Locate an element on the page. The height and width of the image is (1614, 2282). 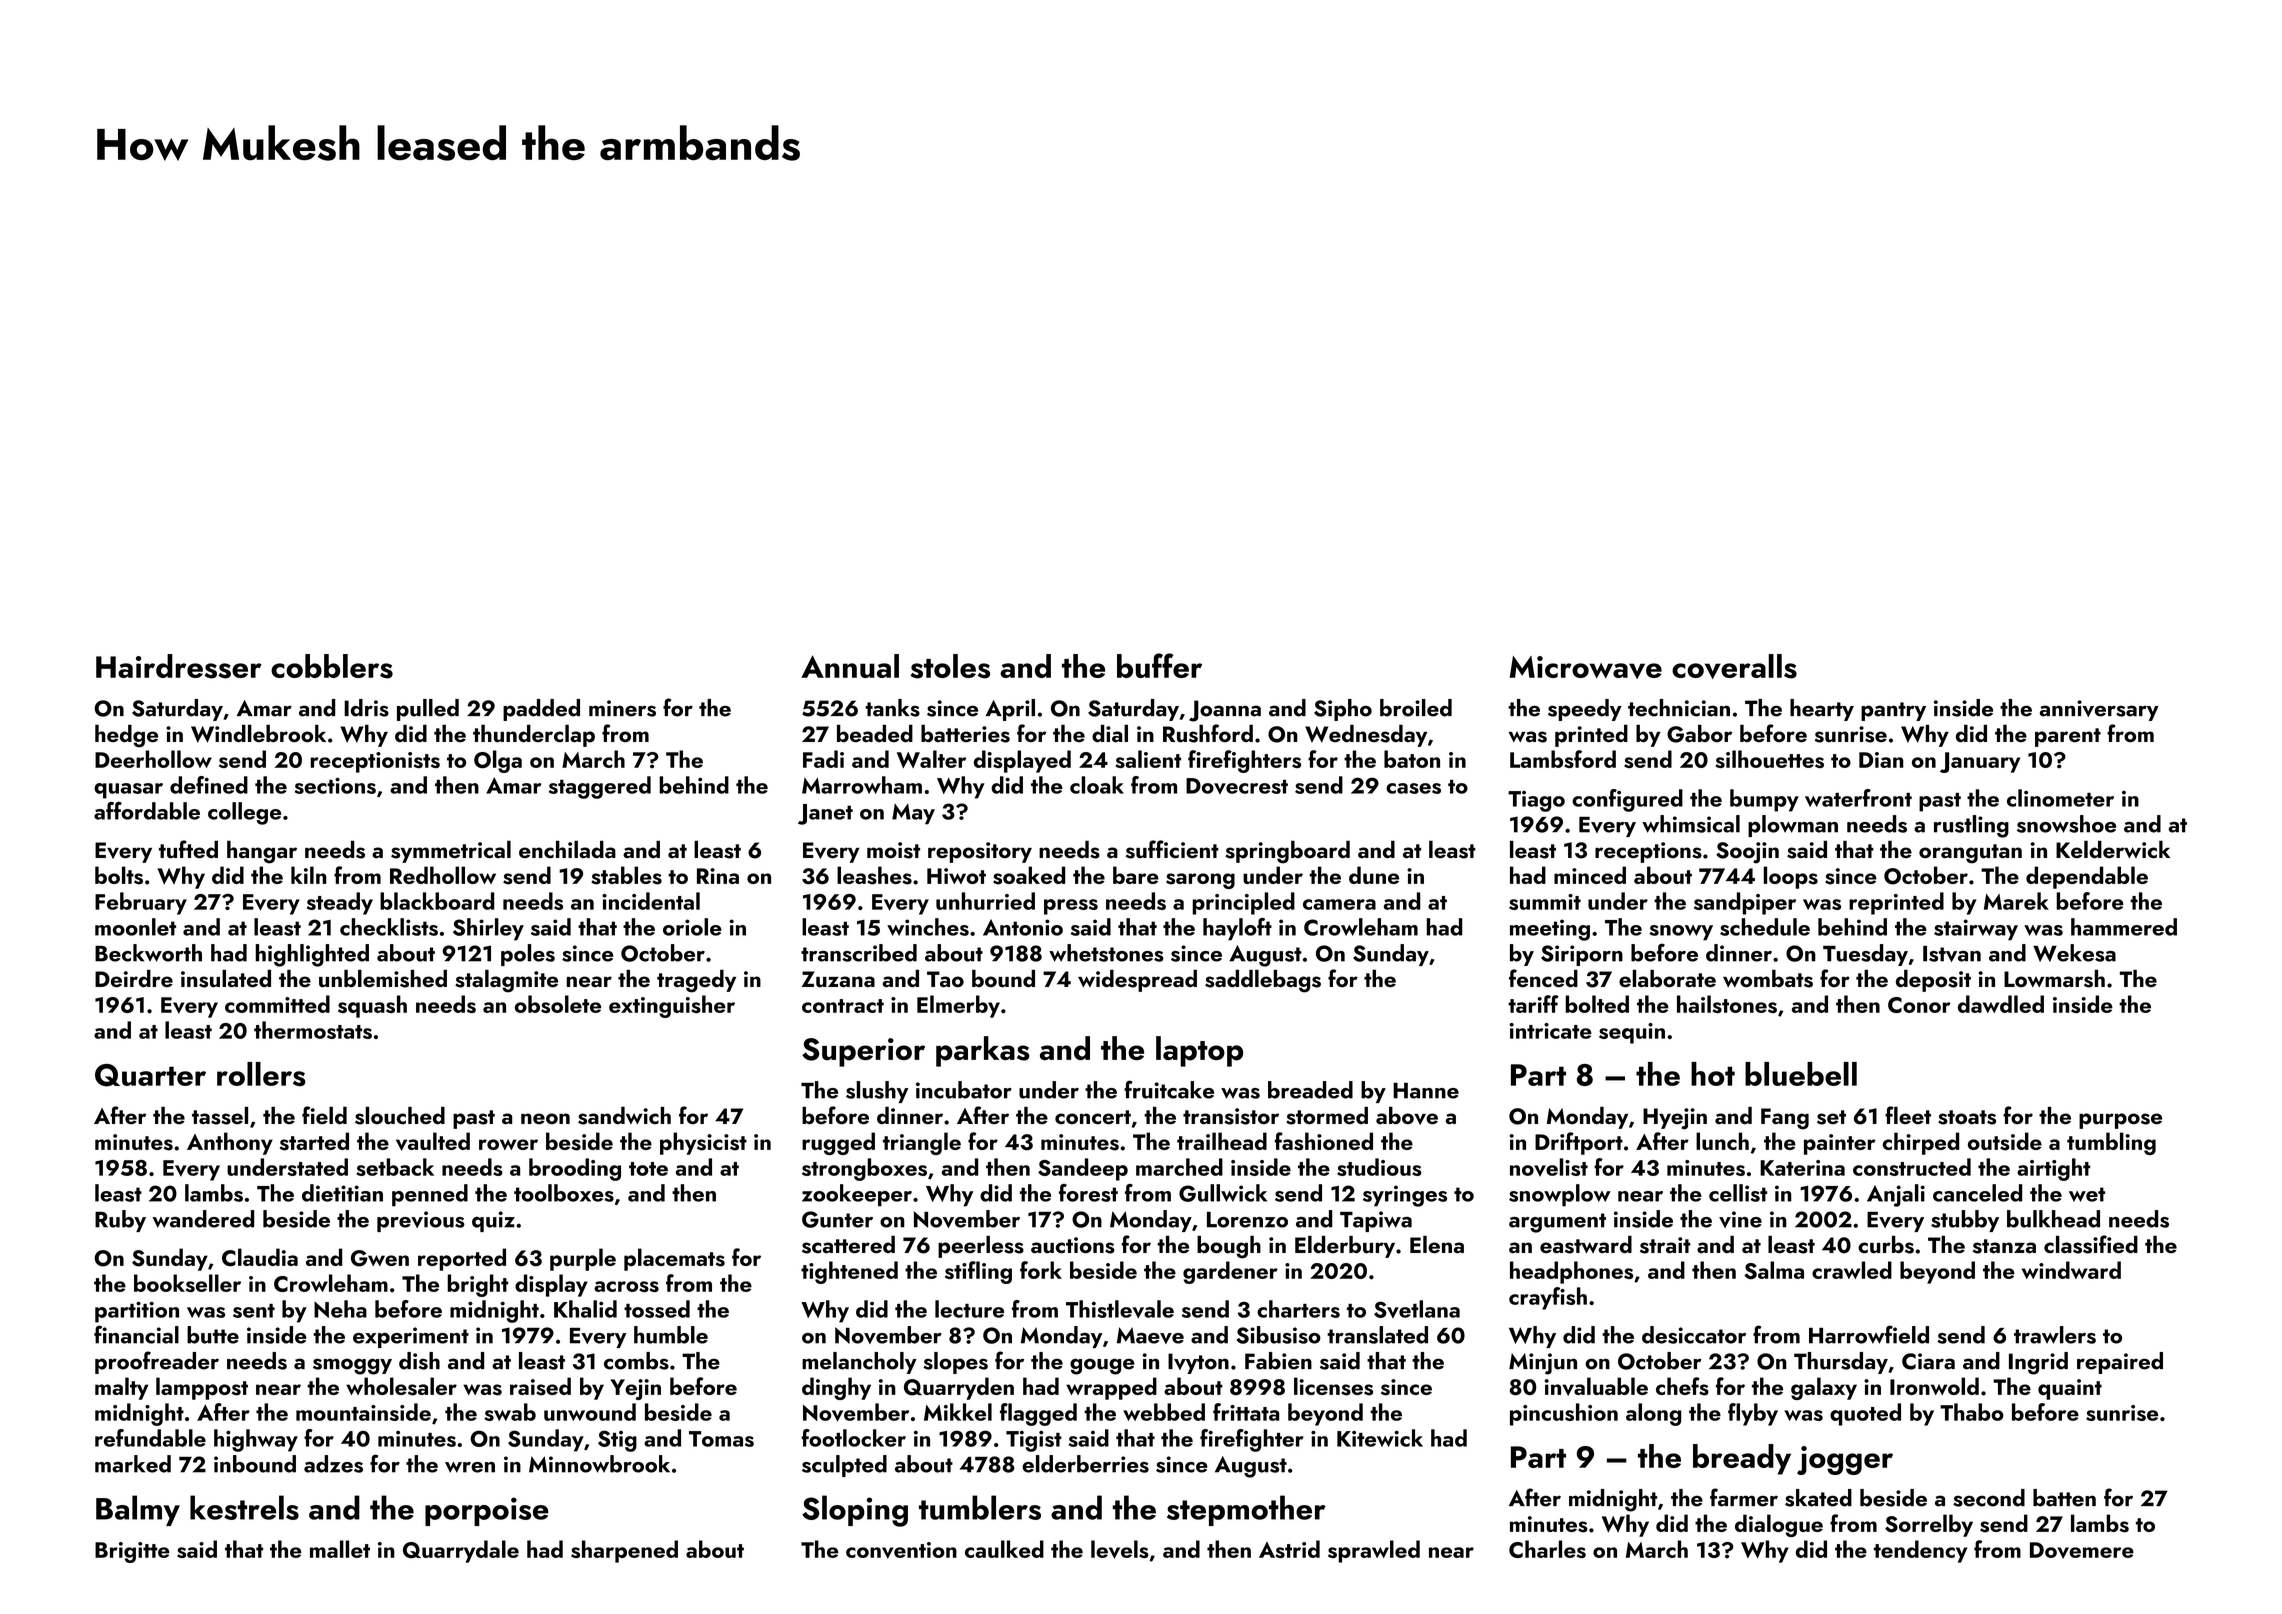
February is located at coordinates (141, 903).
